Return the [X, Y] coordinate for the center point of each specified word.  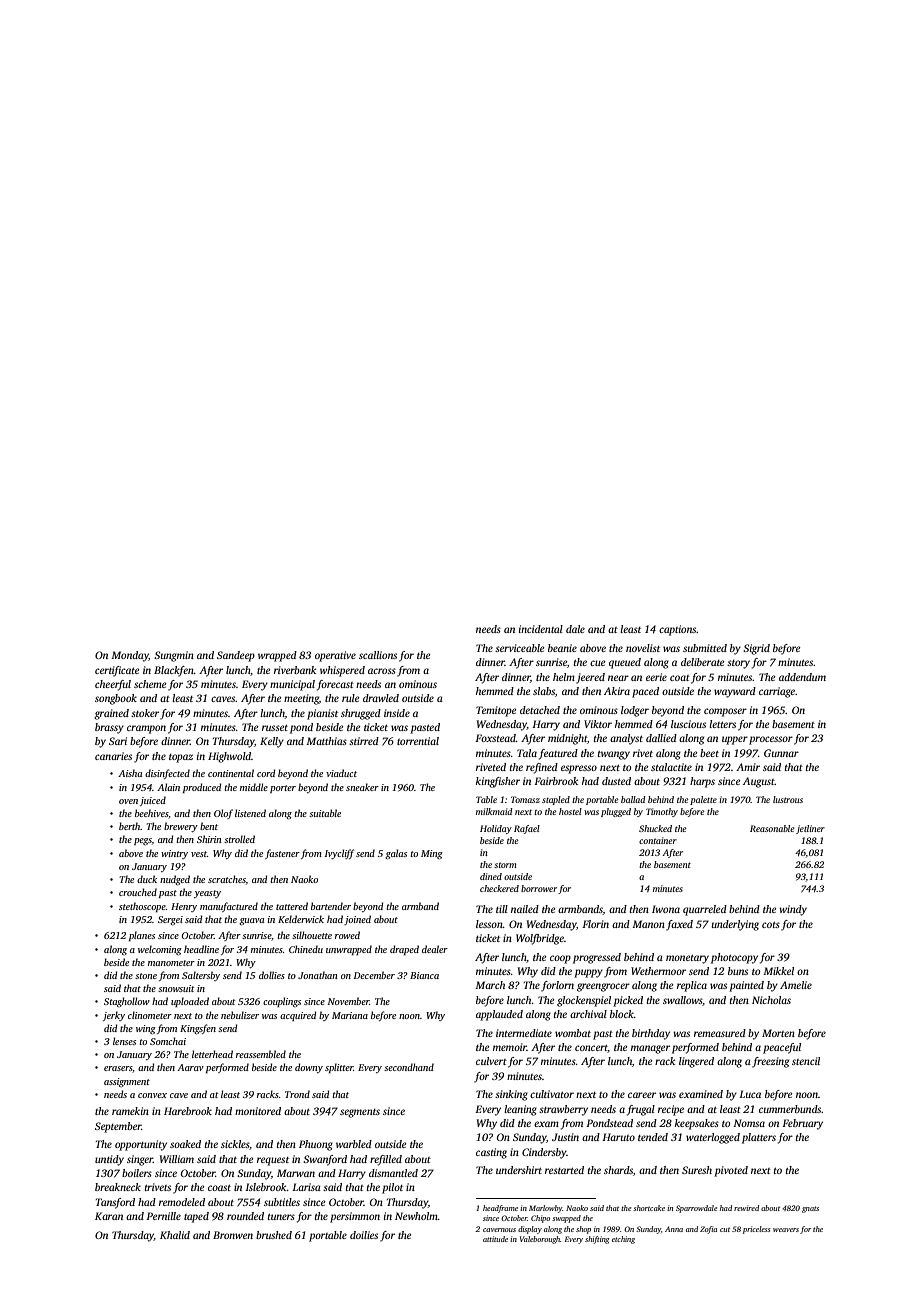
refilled [386, 1160]
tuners [281, 1217]
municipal [292, 685]
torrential [418, 741]
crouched [138, 892]
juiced [153, 801]
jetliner [810, 829]
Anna [674, 1229]
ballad [633, 799]
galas [396, 854]
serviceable [519, 648]
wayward [735, 692]
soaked [185, 1144]
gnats [810, 1209]
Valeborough [540, 1240]
